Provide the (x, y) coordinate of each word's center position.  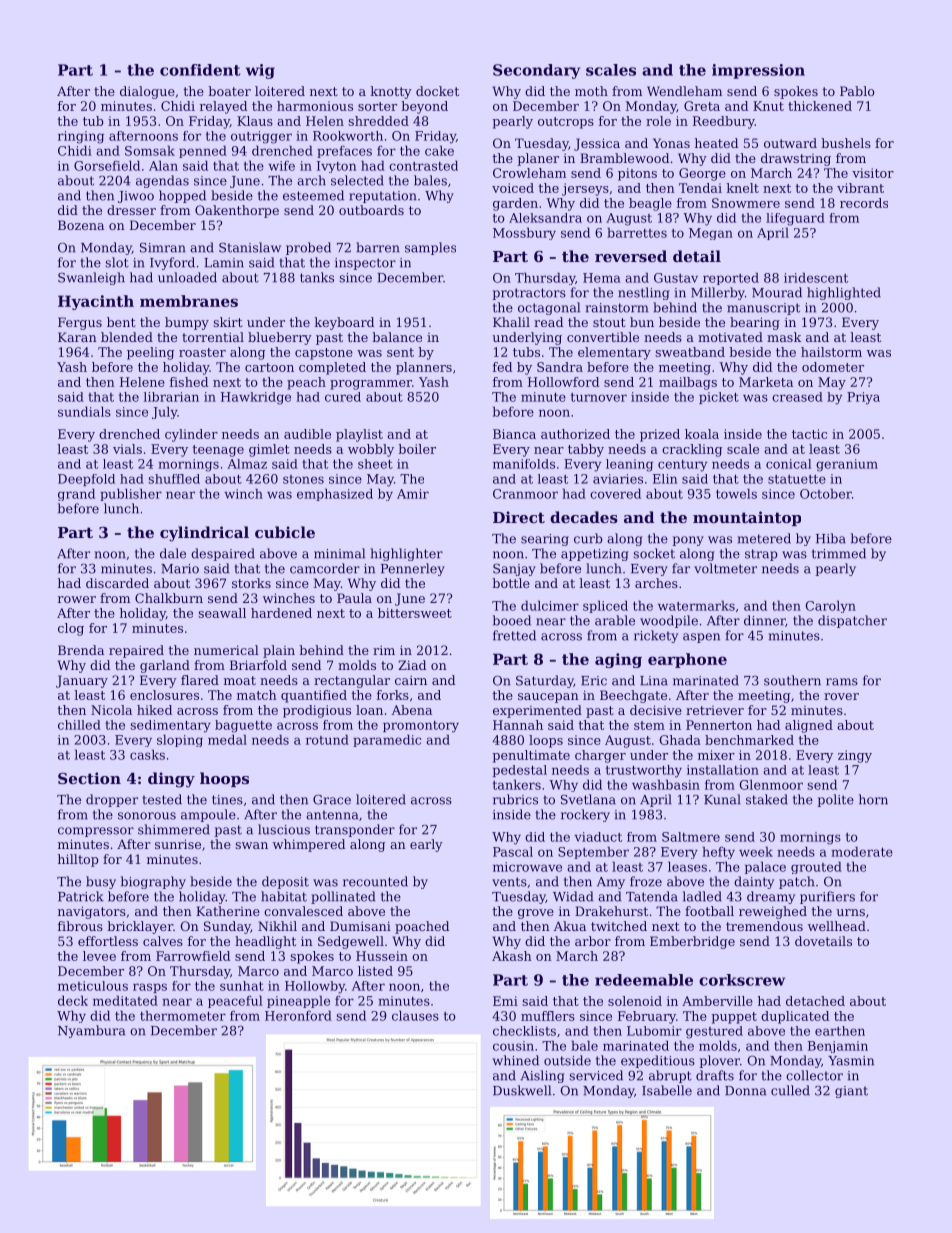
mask (784, 337)
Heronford (298, 1015)
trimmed (839, 553)
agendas (162, 181)
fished (189, 382)
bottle (511, 583)
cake (439, 150)
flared (200, 680)
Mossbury (524, 233)
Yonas (671, 143)
